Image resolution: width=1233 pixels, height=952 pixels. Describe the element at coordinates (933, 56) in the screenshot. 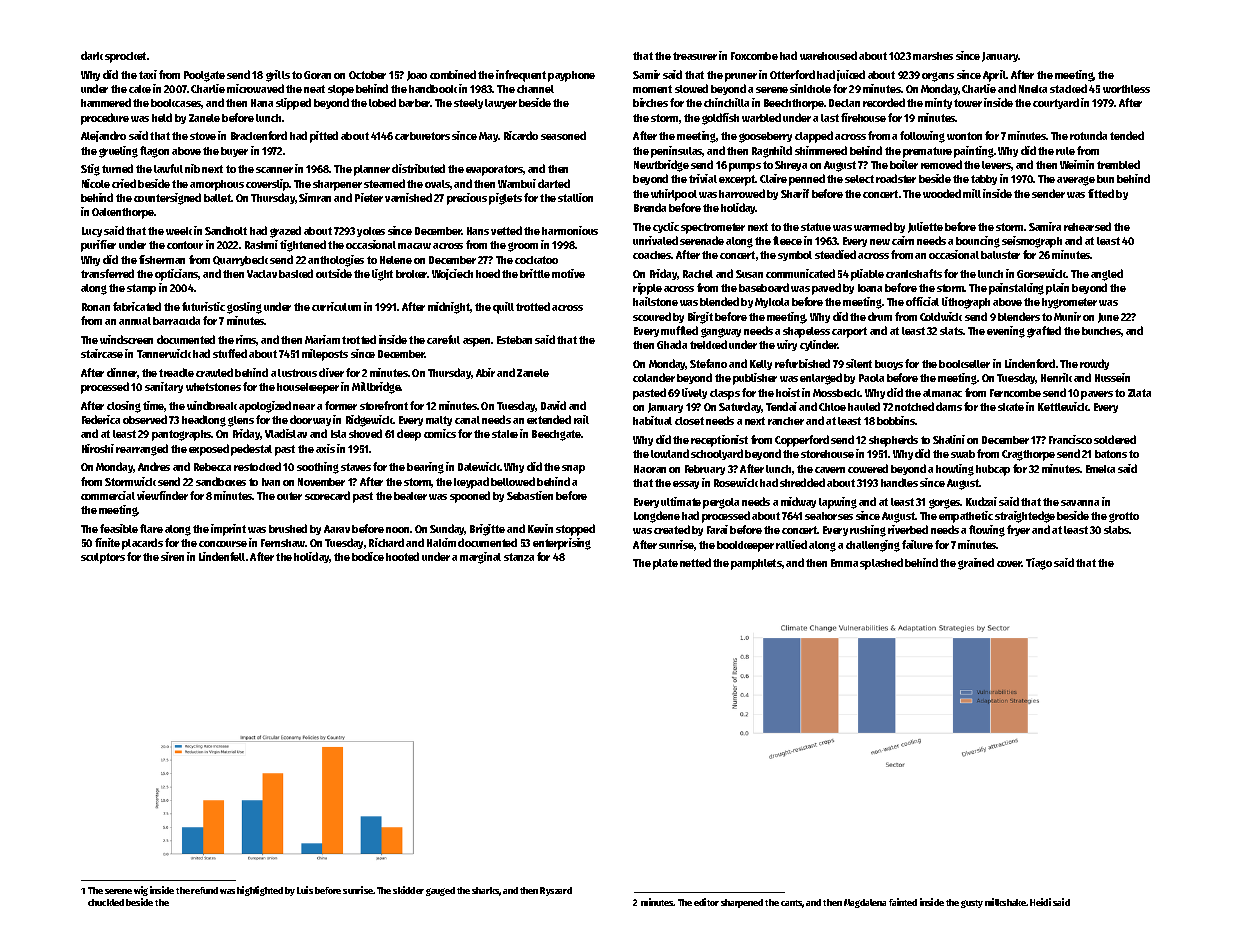

I see `marshes` at that location.
